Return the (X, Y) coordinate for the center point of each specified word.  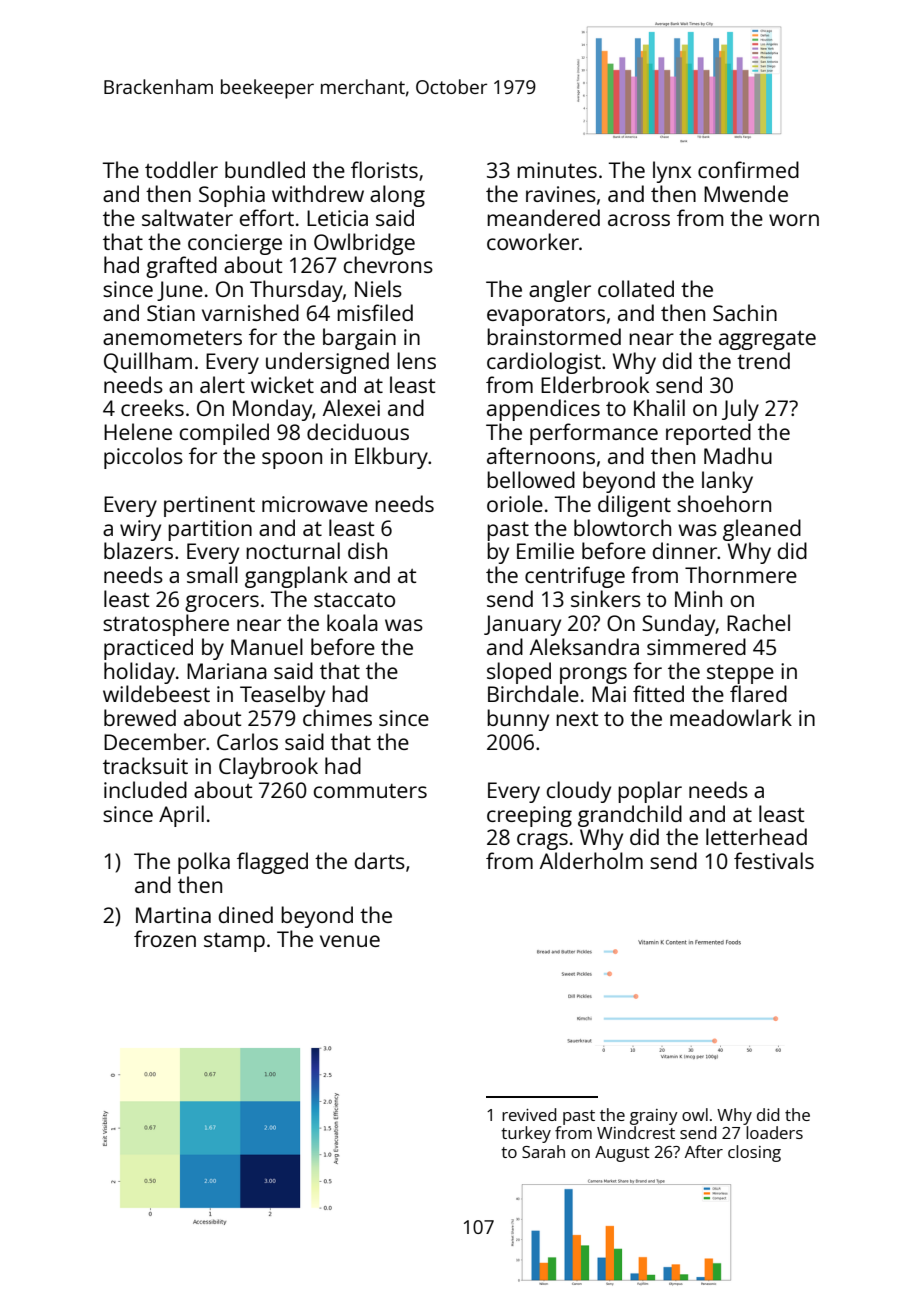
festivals (774, 860)
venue (350, 941)
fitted (658, 693)
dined (246, 914)
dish (367, 550)
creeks (152, 407)
